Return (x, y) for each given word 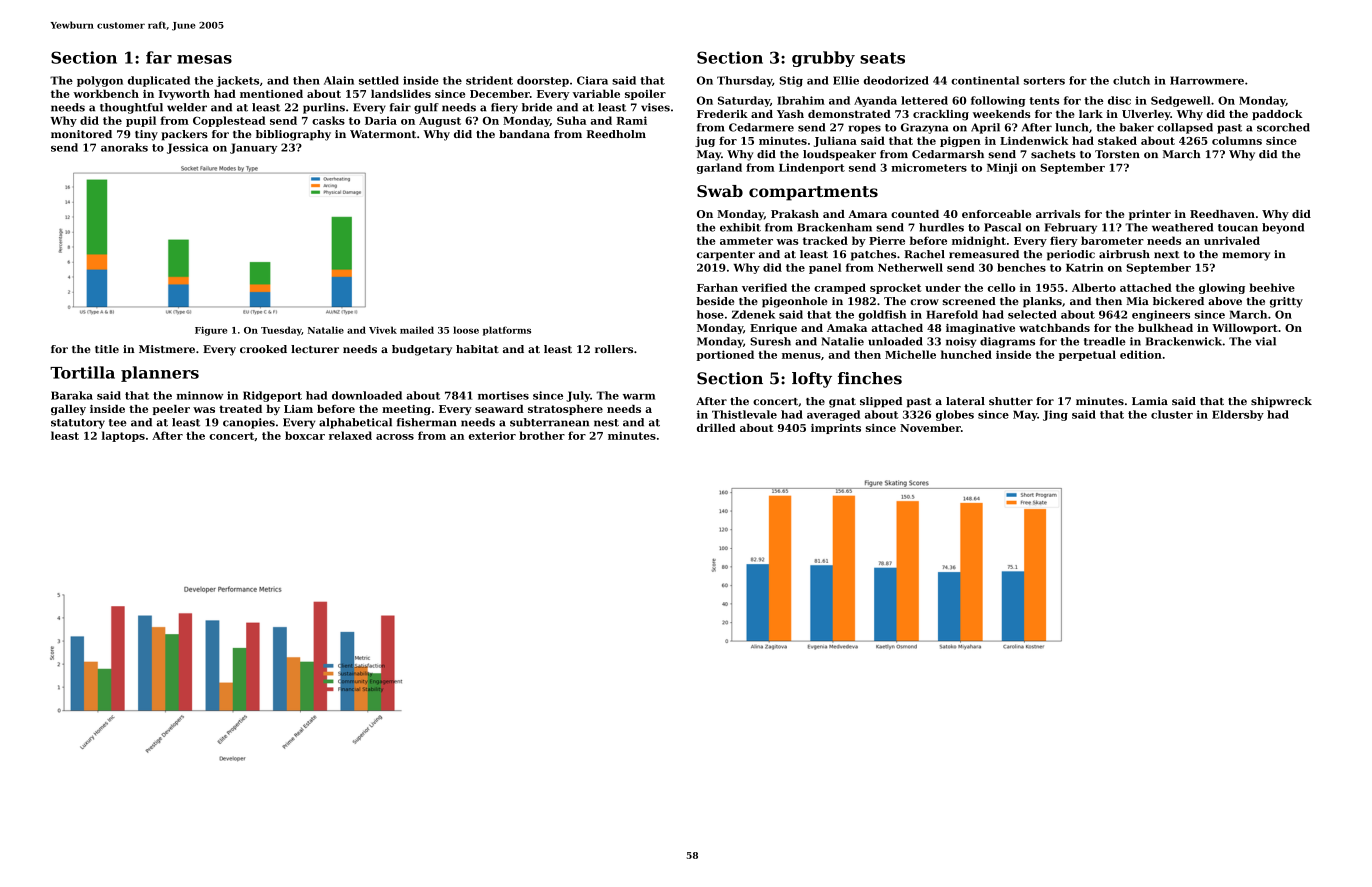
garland (719, 168)
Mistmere (167, 349)
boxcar (305, 435)
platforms (507, 331)
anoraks (124, 147)
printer (1150, 215)
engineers (1161, 315)
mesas (204, 59)
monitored (81, 134)
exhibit (740, 227)
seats (882, 58)
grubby (823, 59)
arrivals (1058, 214)
